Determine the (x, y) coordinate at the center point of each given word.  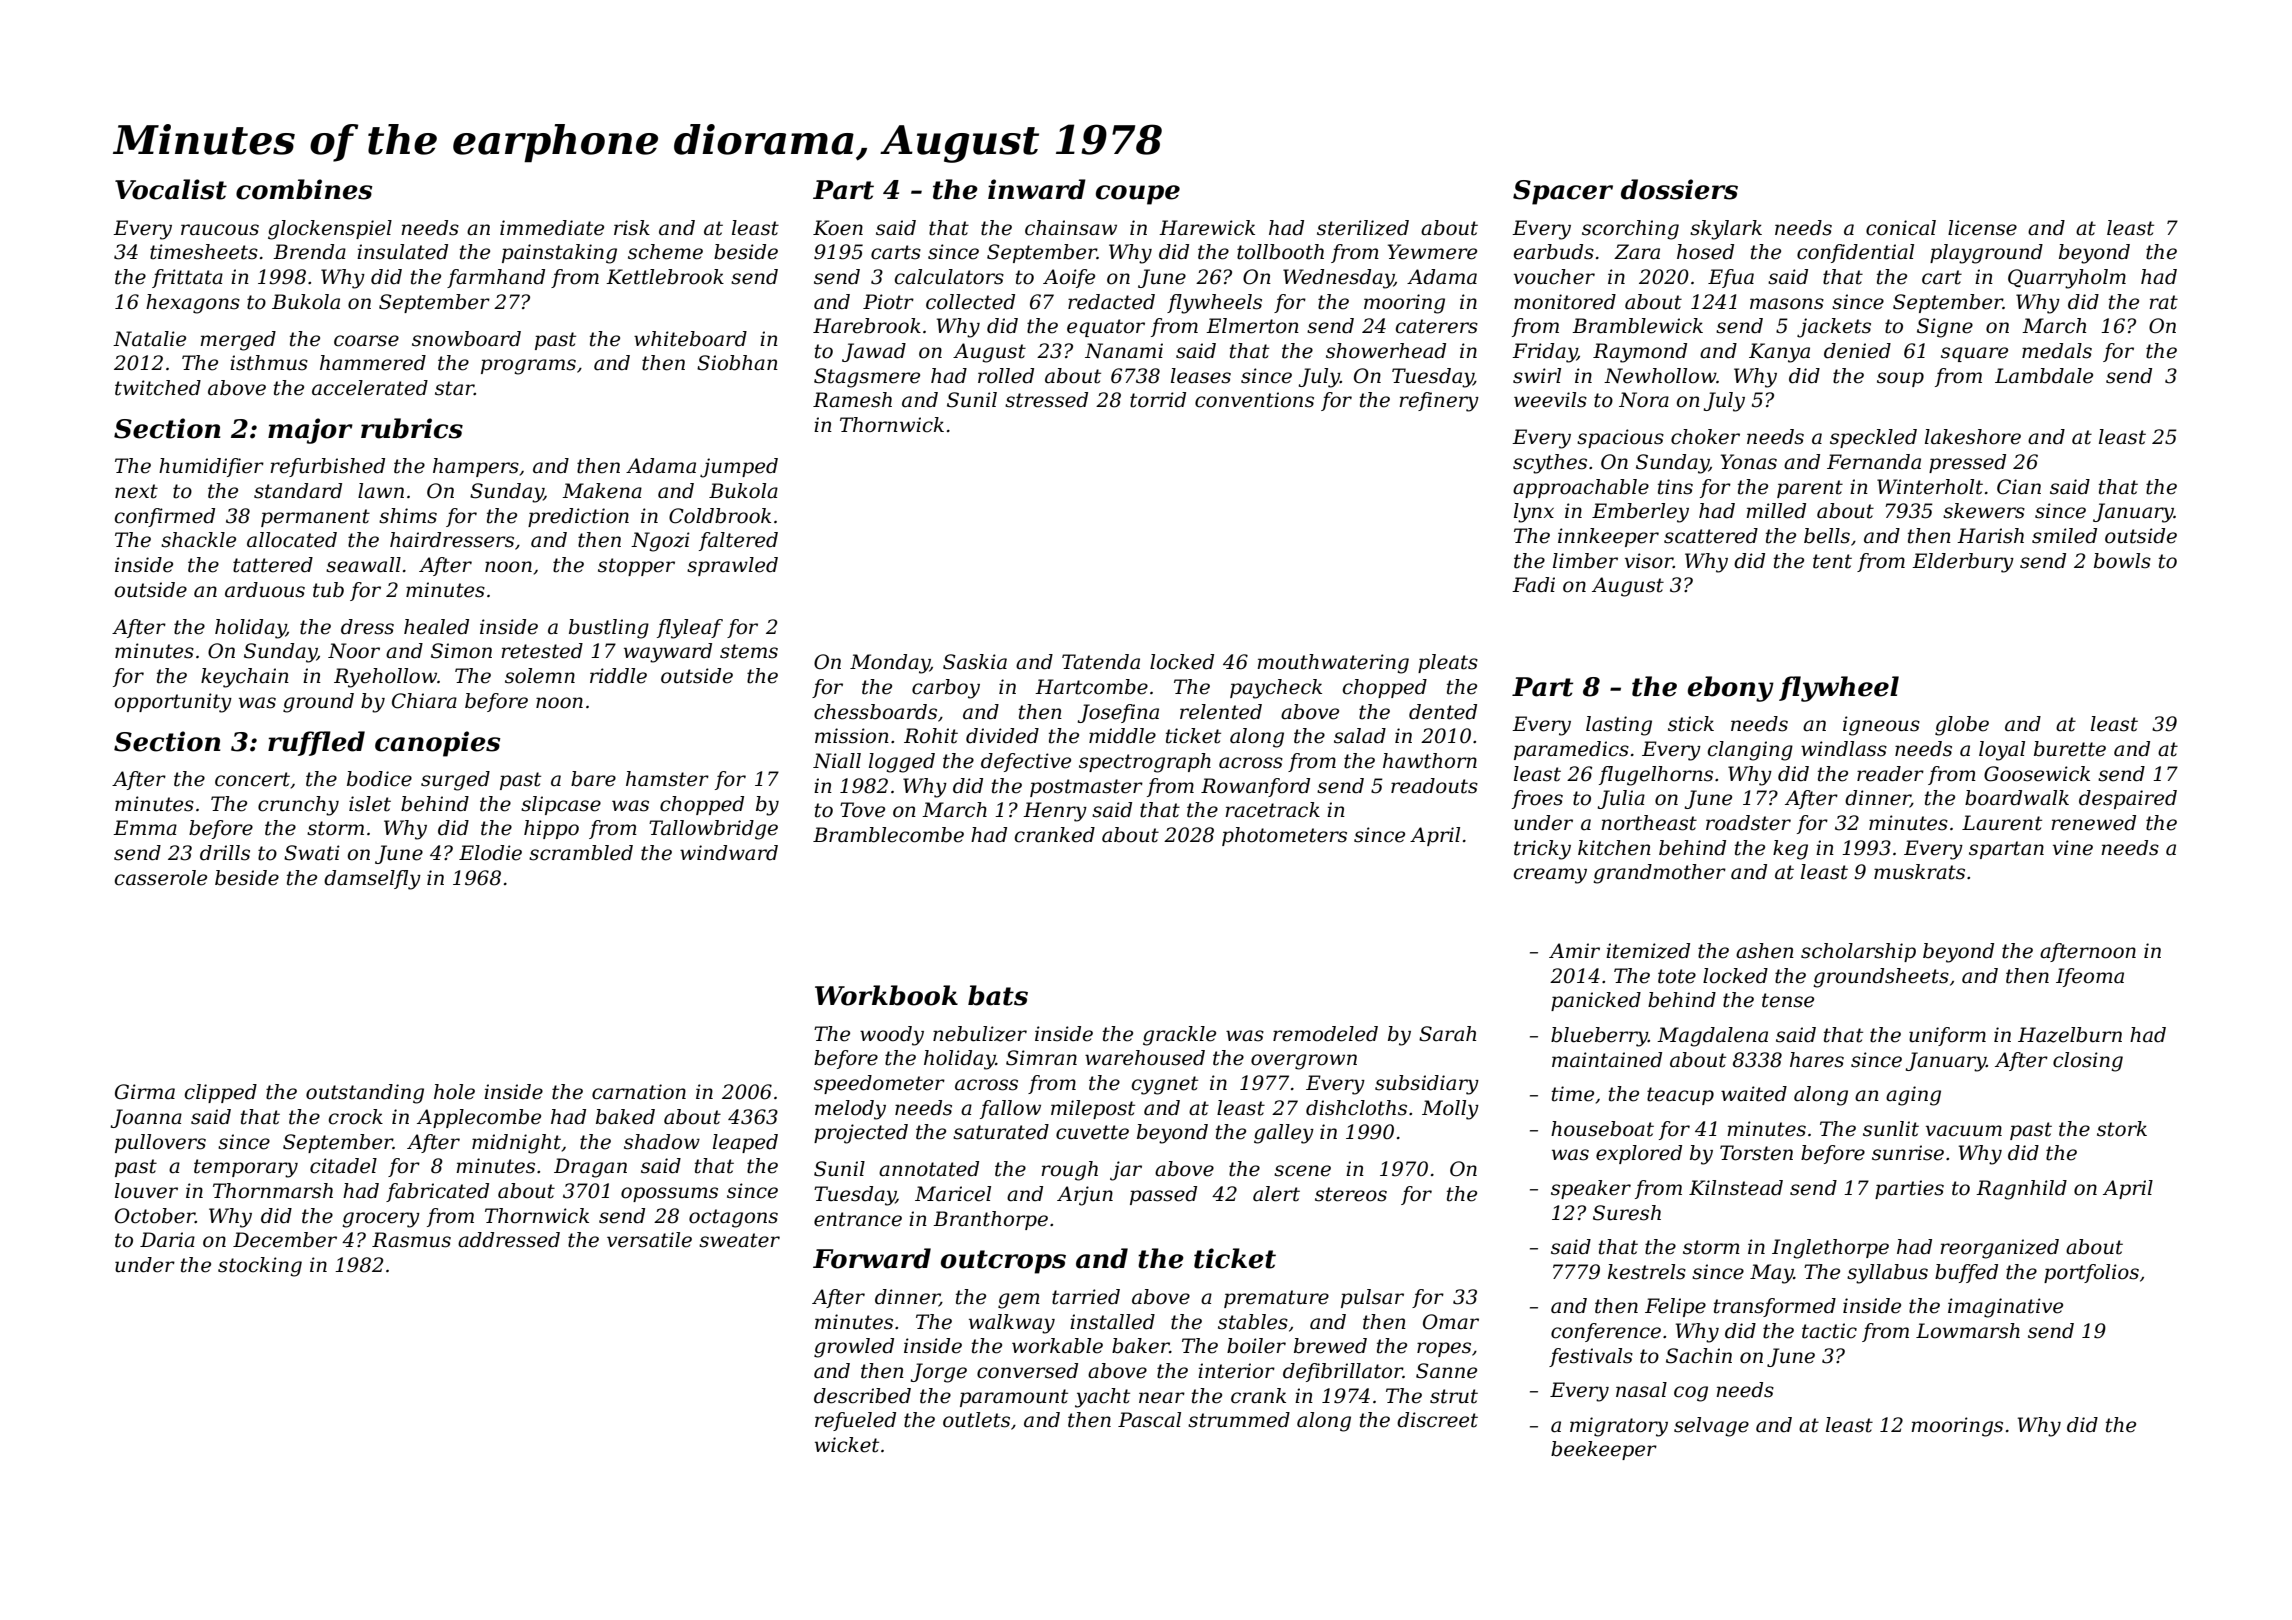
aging (1913, 1096)
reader (1890, 774)
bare (593, 779)
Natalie (149, 339)
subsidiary (1427, 1085)
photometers (1284, 836)
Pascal (1149, 1420)
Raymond (1640, 353)
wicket (847, 1445)
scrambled (581, 853)
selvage (1711, 1427)
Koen (838, 228)
